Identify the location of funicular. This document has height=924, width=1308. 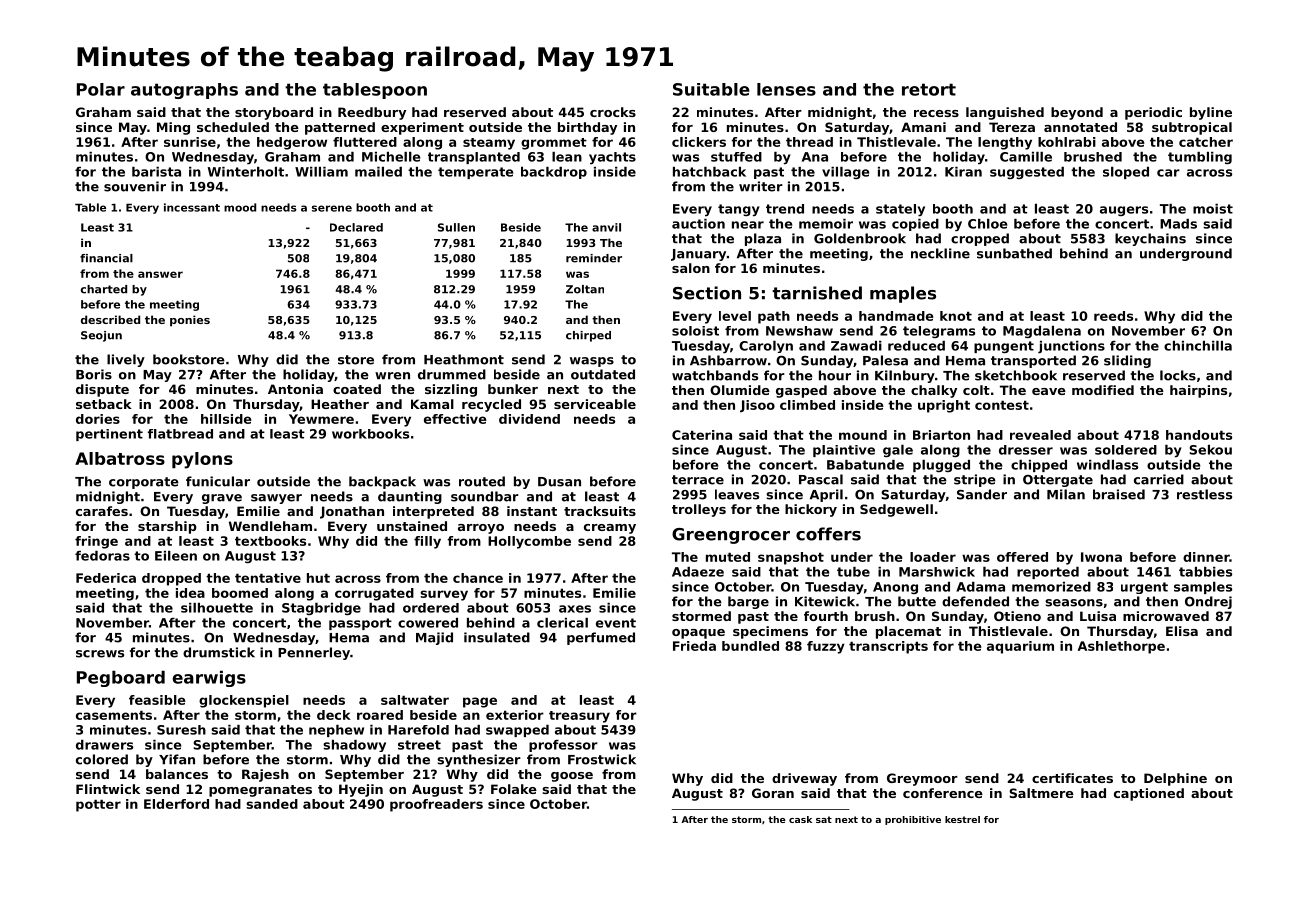
(218, 481).
